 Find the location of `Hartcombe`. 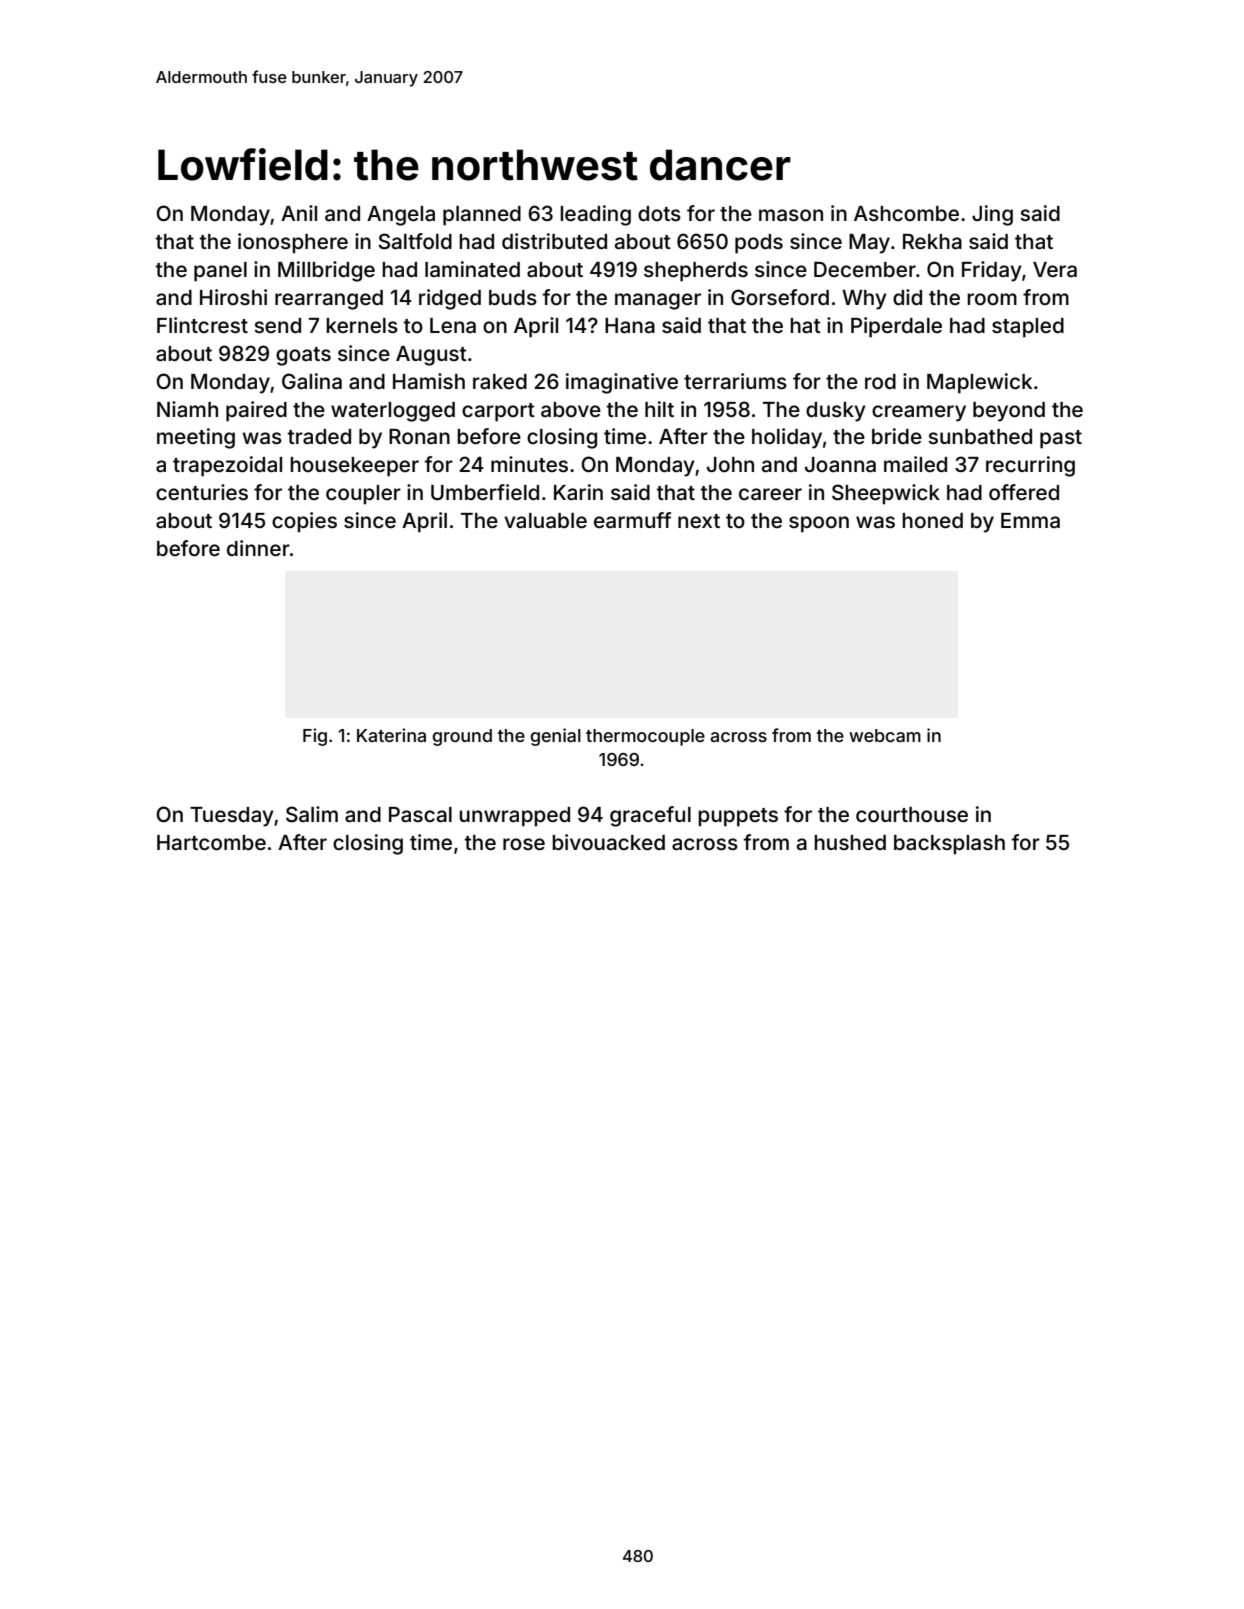

Hartcombe is located at coordinates (211, 842).
